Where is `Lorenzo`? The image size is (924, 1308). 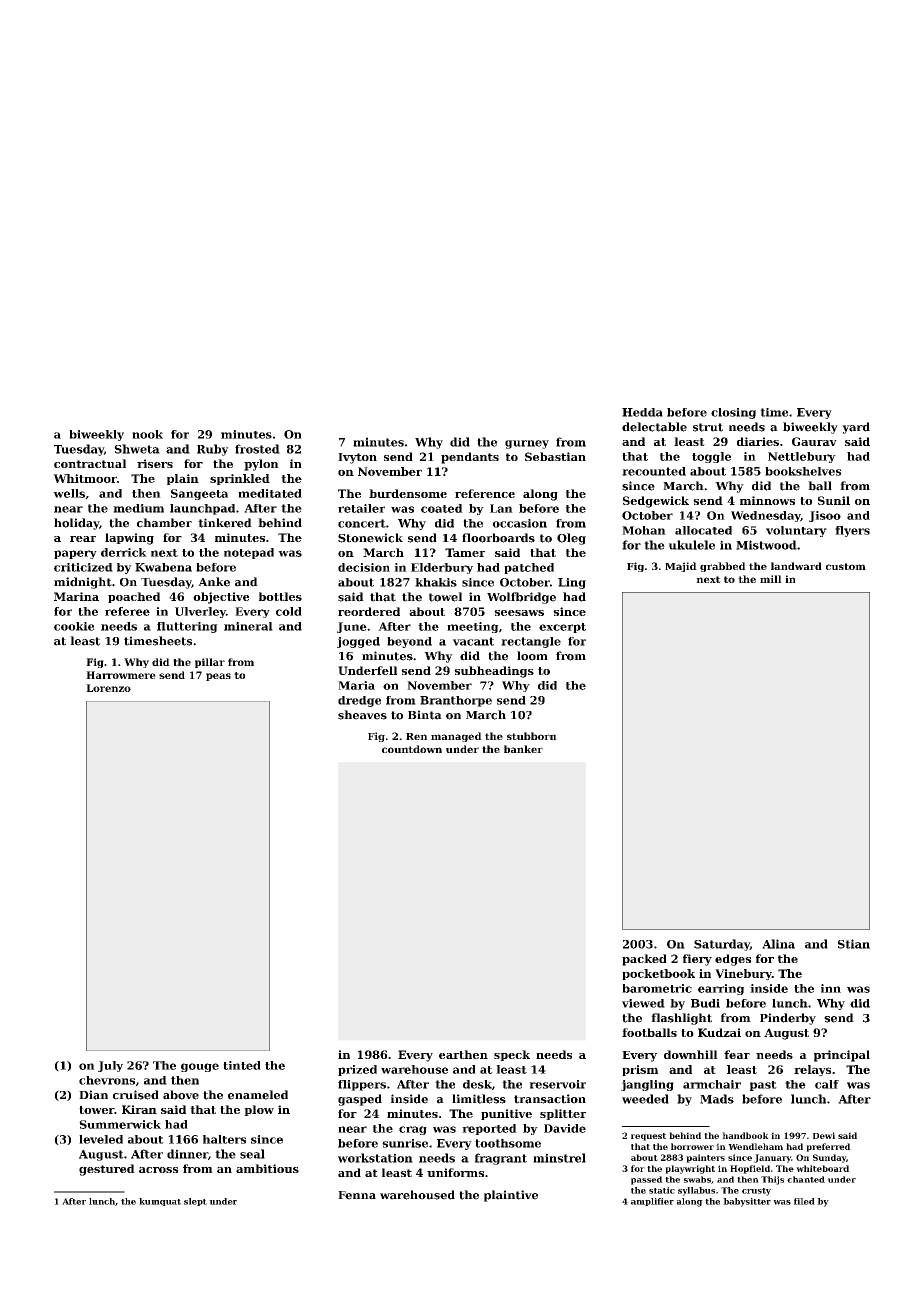 Lorenzo is located at coordinates (108, 688).
